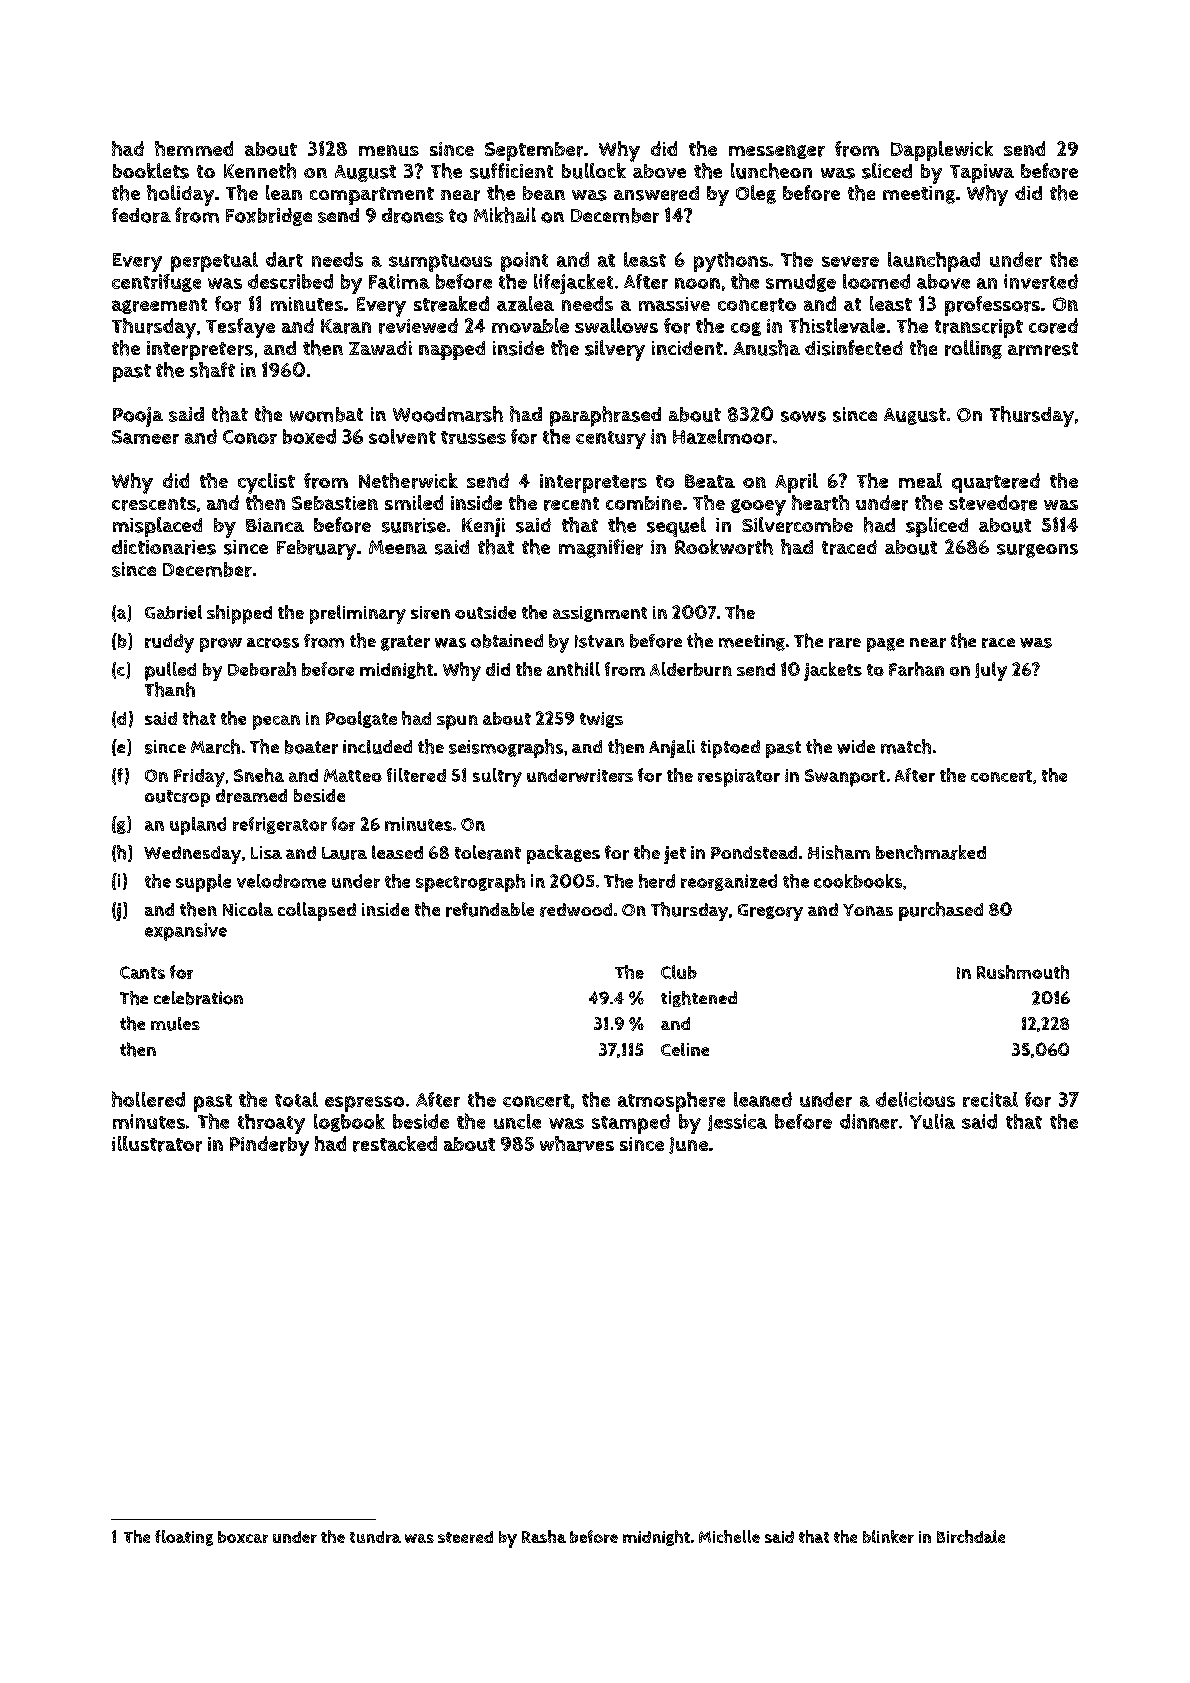 This screenshot has width=1190, height=1683. What do you see at coordinates (534, 151) in the screenshot?
I see `September` at bounding box center [534, 151].
